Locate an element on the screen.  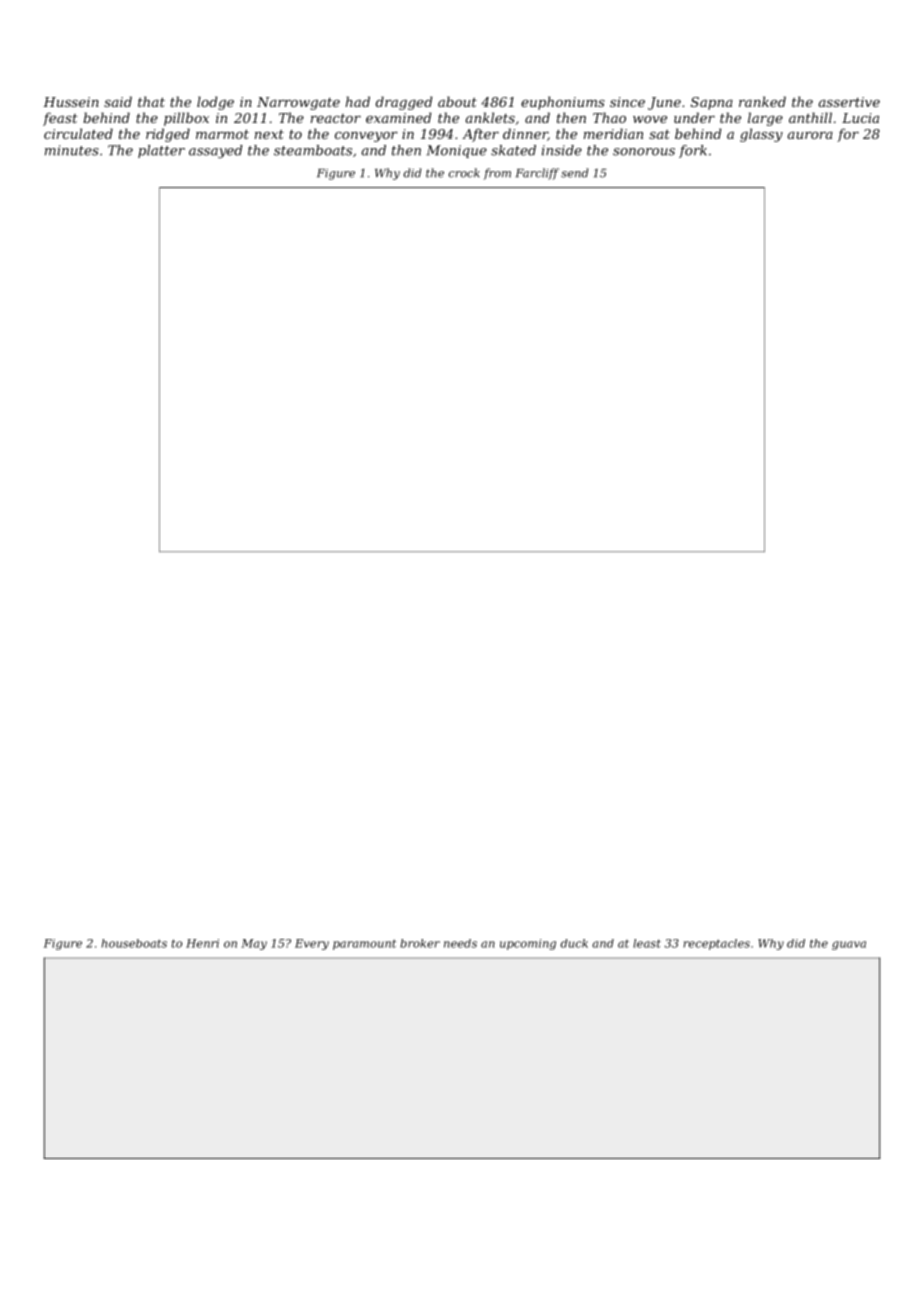
platter is located at coordinates (161, 151).
